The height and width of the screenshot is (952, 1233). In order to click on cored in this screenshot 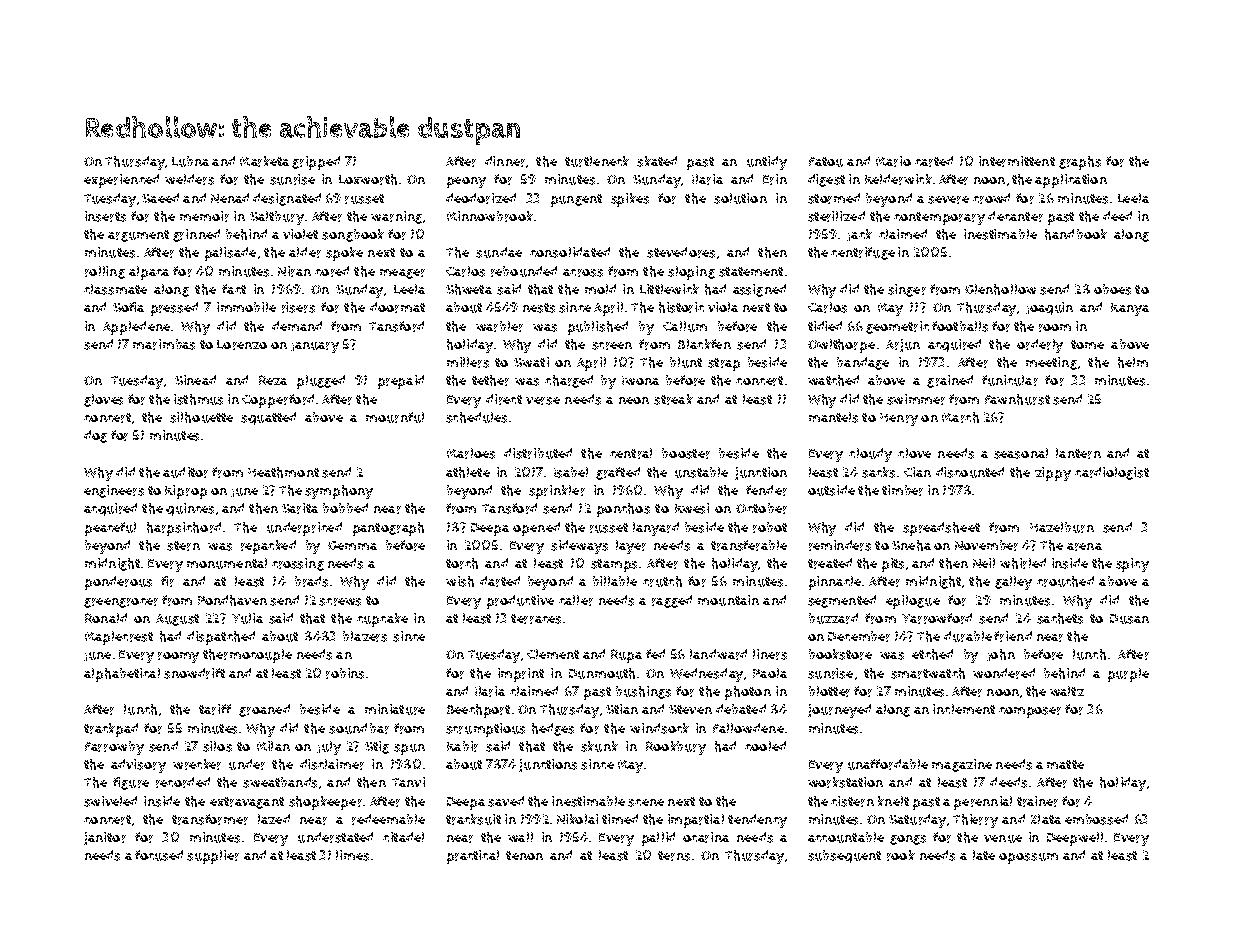, I will do `click(332, 271)`.
